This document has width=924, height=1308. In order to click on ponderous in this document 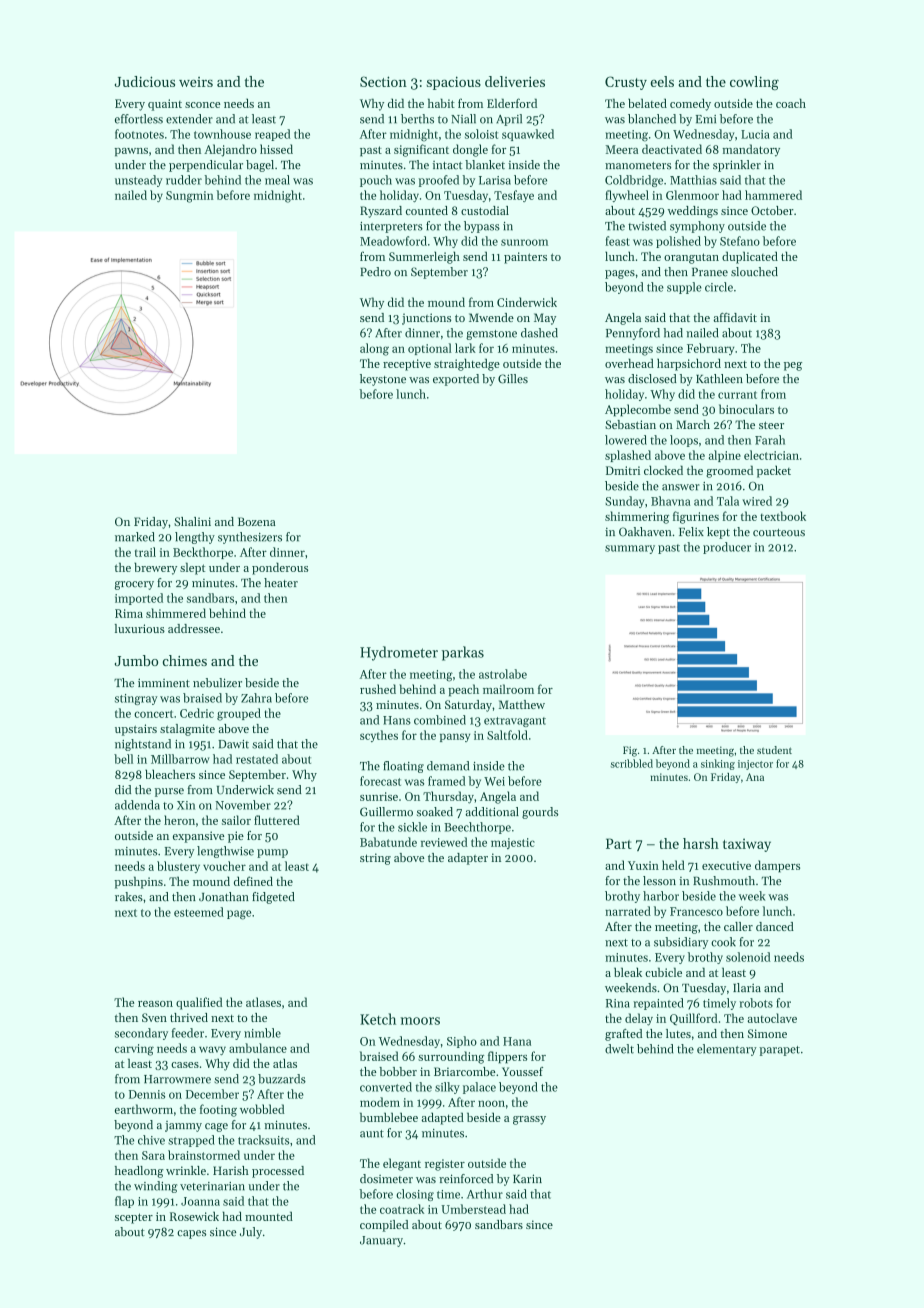, I will do `click(280, 568)`.
